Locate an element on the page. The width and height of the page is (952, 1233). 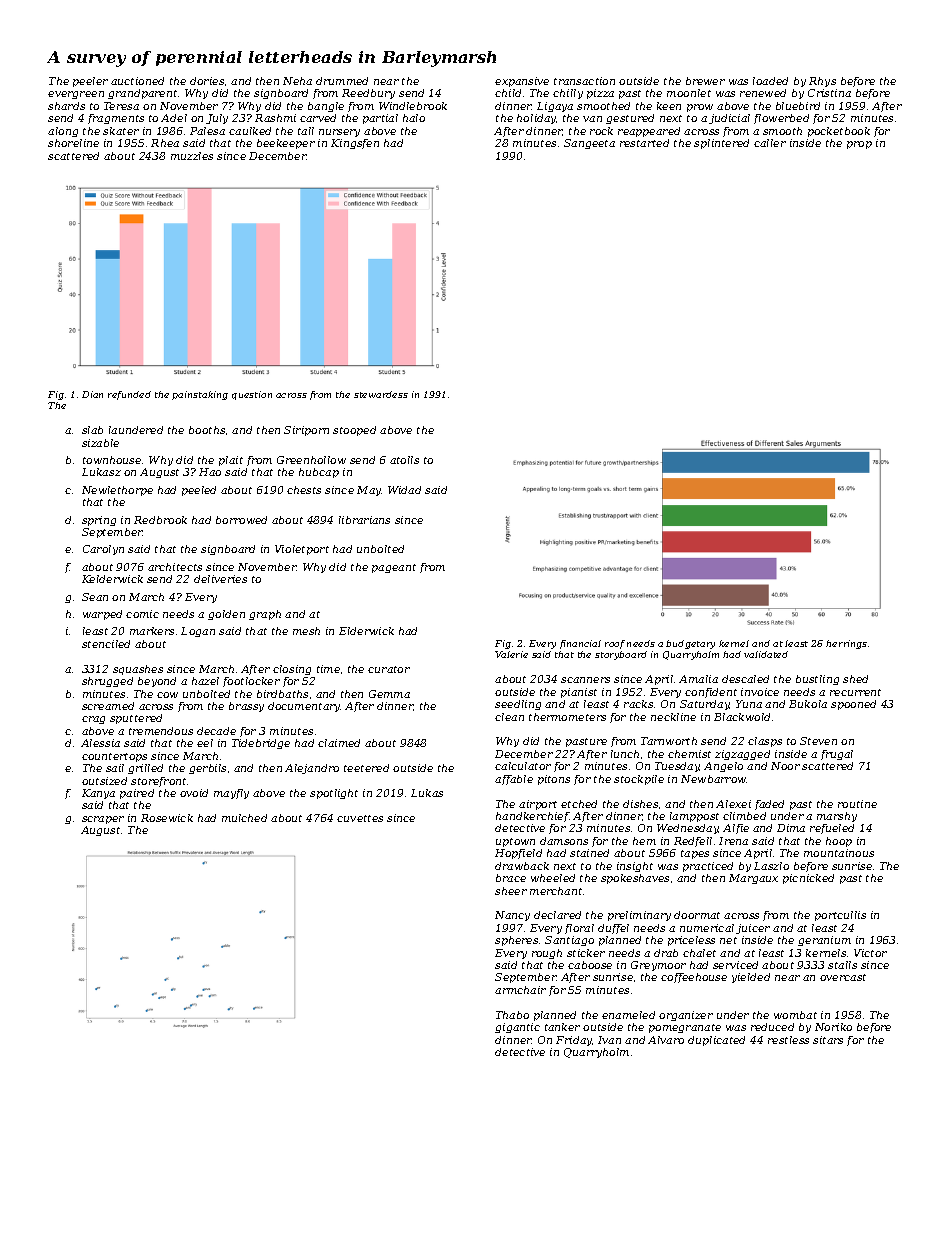
librarians is located at coordinates (364, 520).
